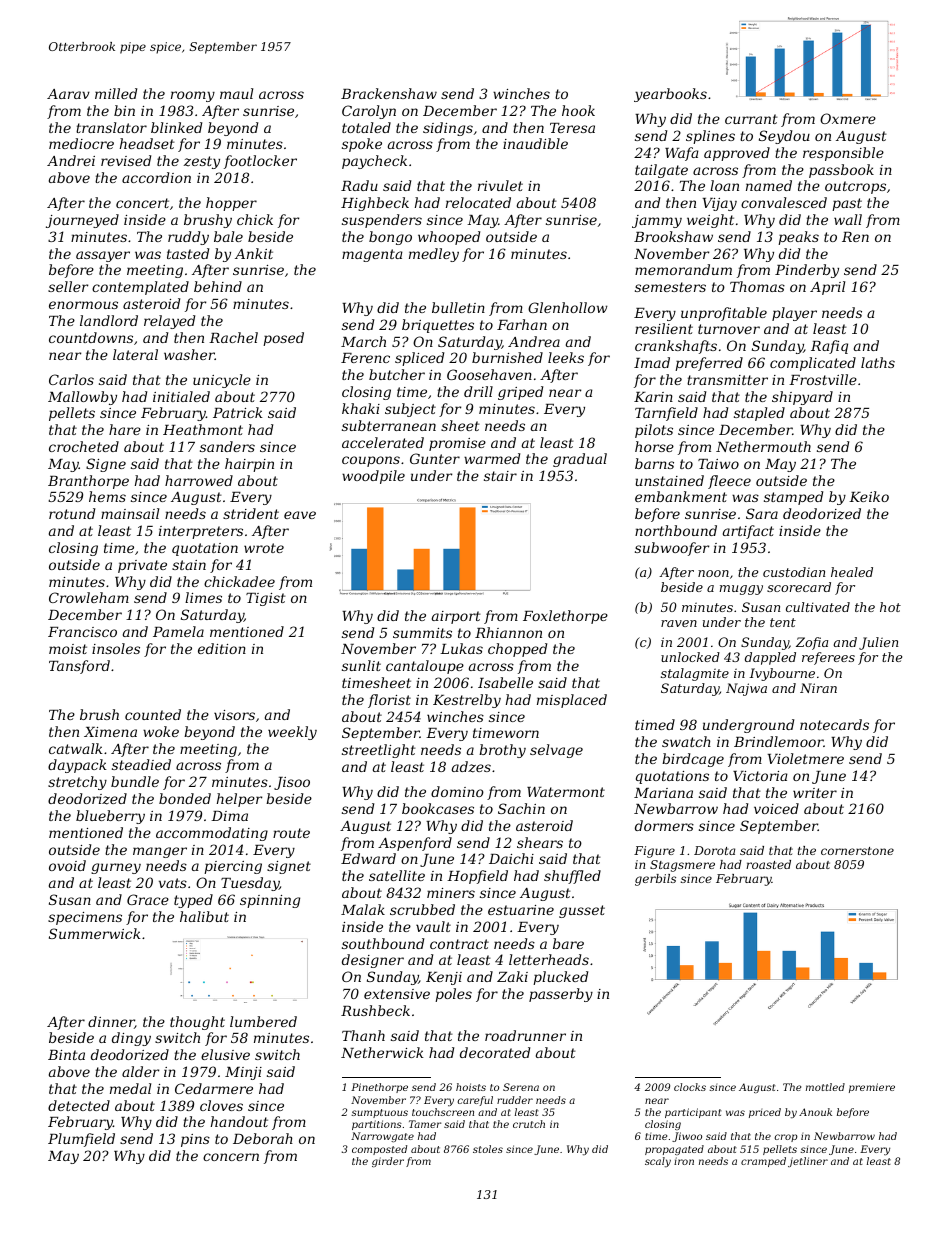  I want to click on sidings, so click(448, 129).
